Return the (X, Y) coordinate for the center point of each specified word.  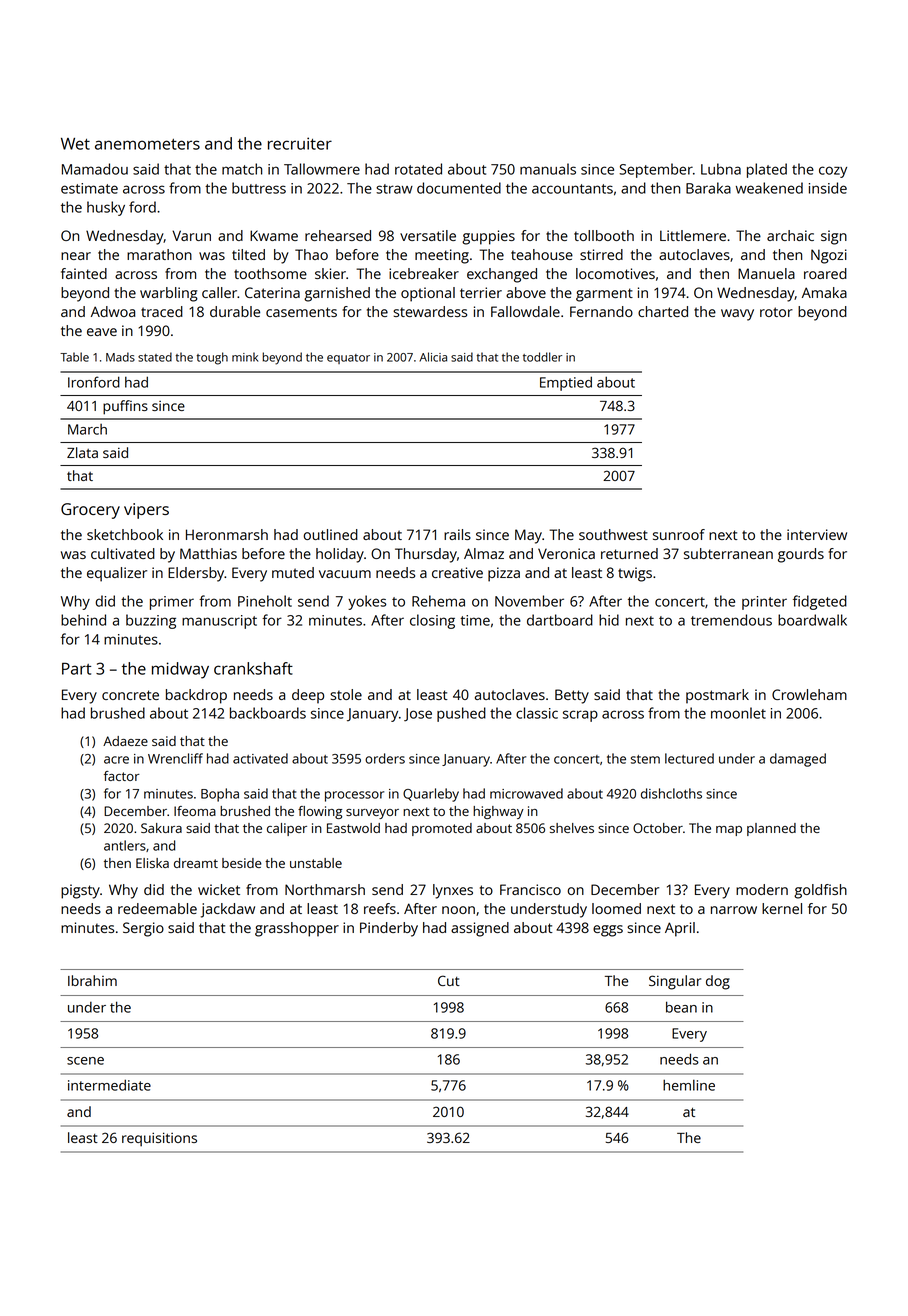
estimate (89, 188)
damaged (798, 760)
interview (817, 534)
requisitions (159, 1139)
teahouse (542, 254)
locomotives (615, 273)
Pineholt (265, 601)
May (528, 536)
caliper (287, 829)
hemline (689, 1085)
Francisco (530, 889)
